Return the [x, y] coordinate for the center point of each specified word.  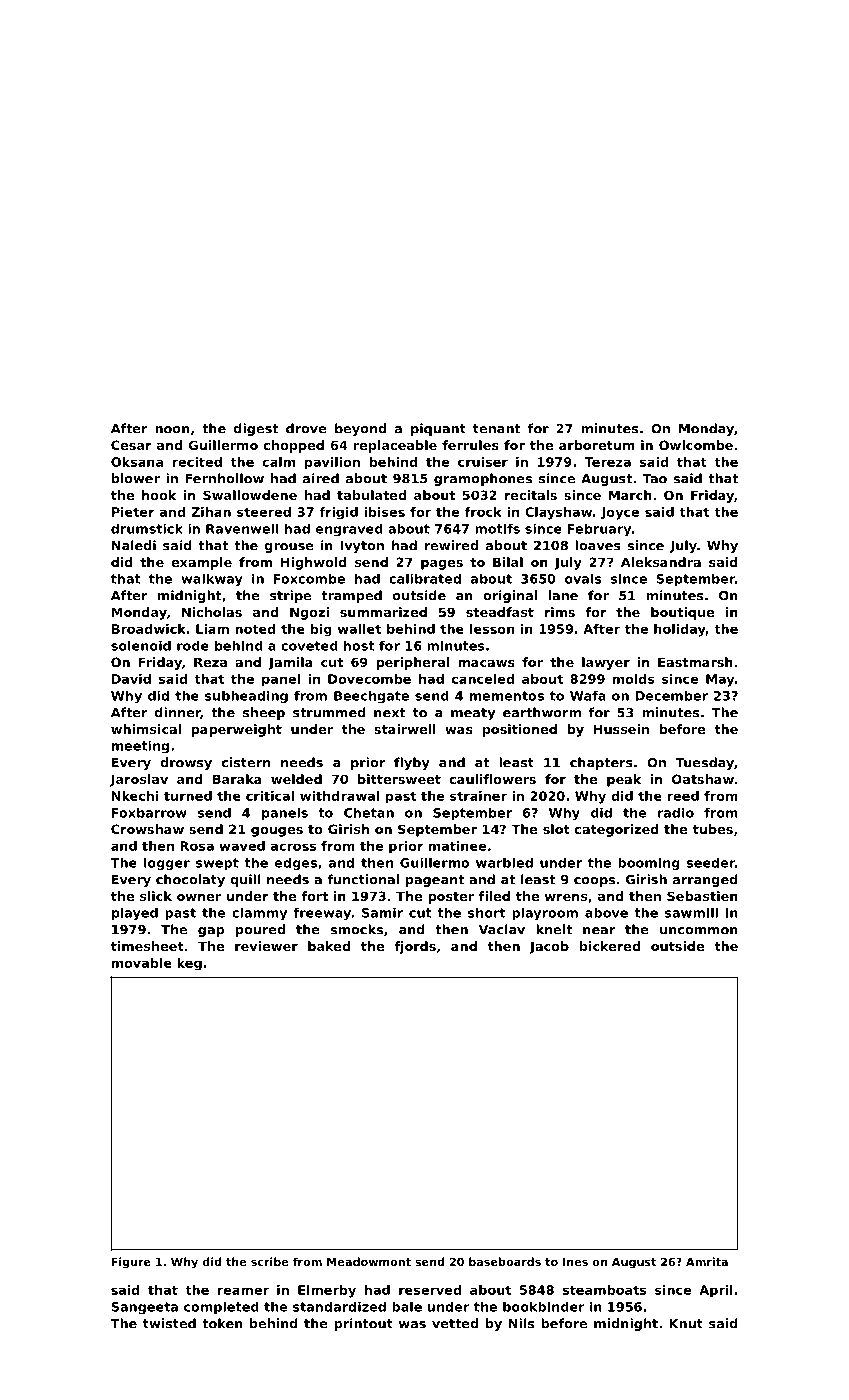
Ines [575, 1262]
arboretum [597, 445]
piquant [438, 429]
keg [189, 964]
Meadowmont [369, 1261]
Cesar [131, 445]
